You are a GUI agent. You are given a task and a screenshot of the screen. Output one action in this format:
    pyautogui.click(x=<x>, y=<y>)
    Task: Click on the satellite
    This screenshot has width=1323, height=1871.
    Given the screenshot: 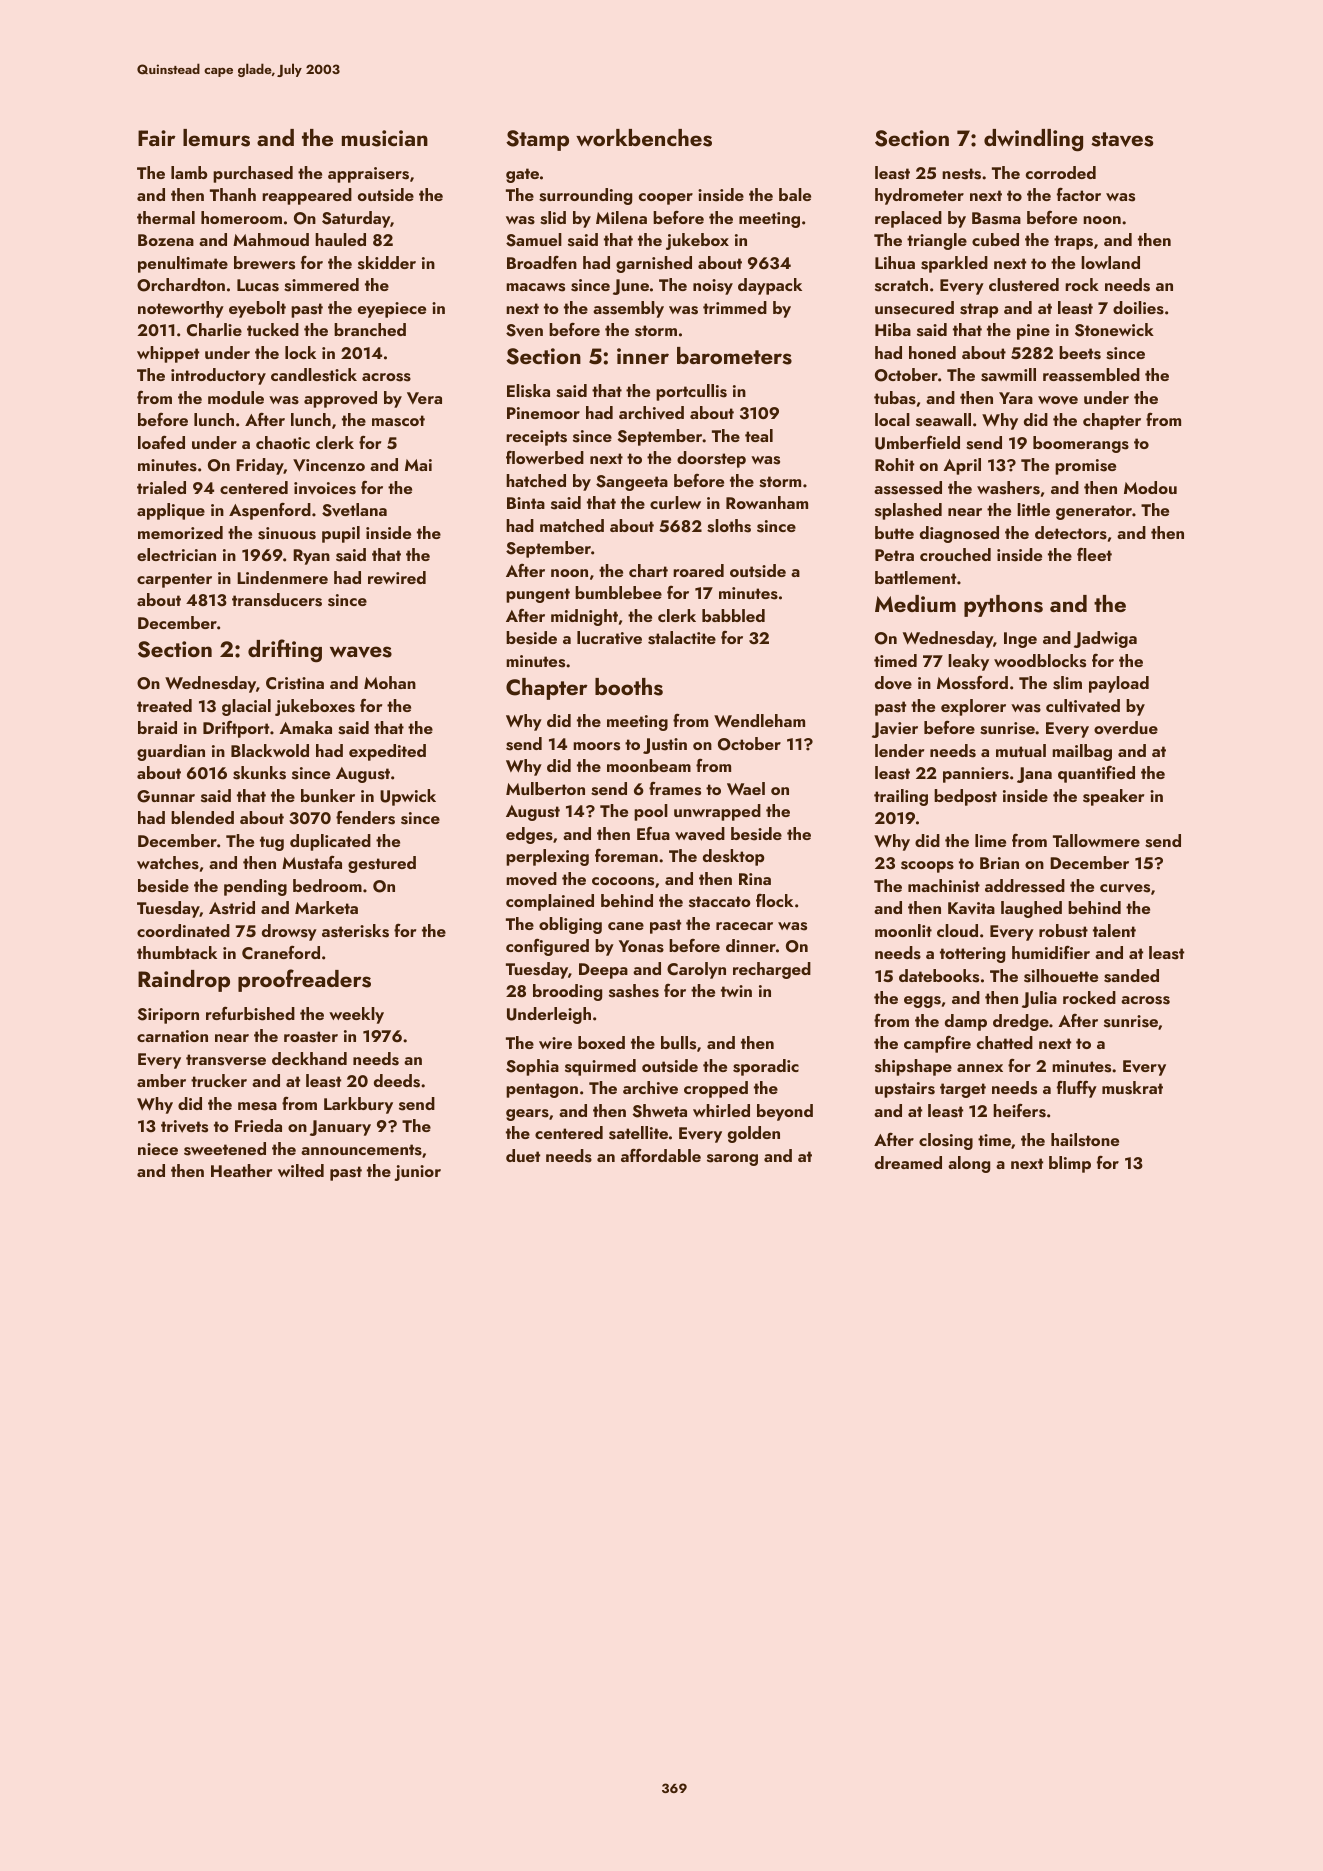 What is the action you would take?
    pyautogui.click(x=638, y=1133)
